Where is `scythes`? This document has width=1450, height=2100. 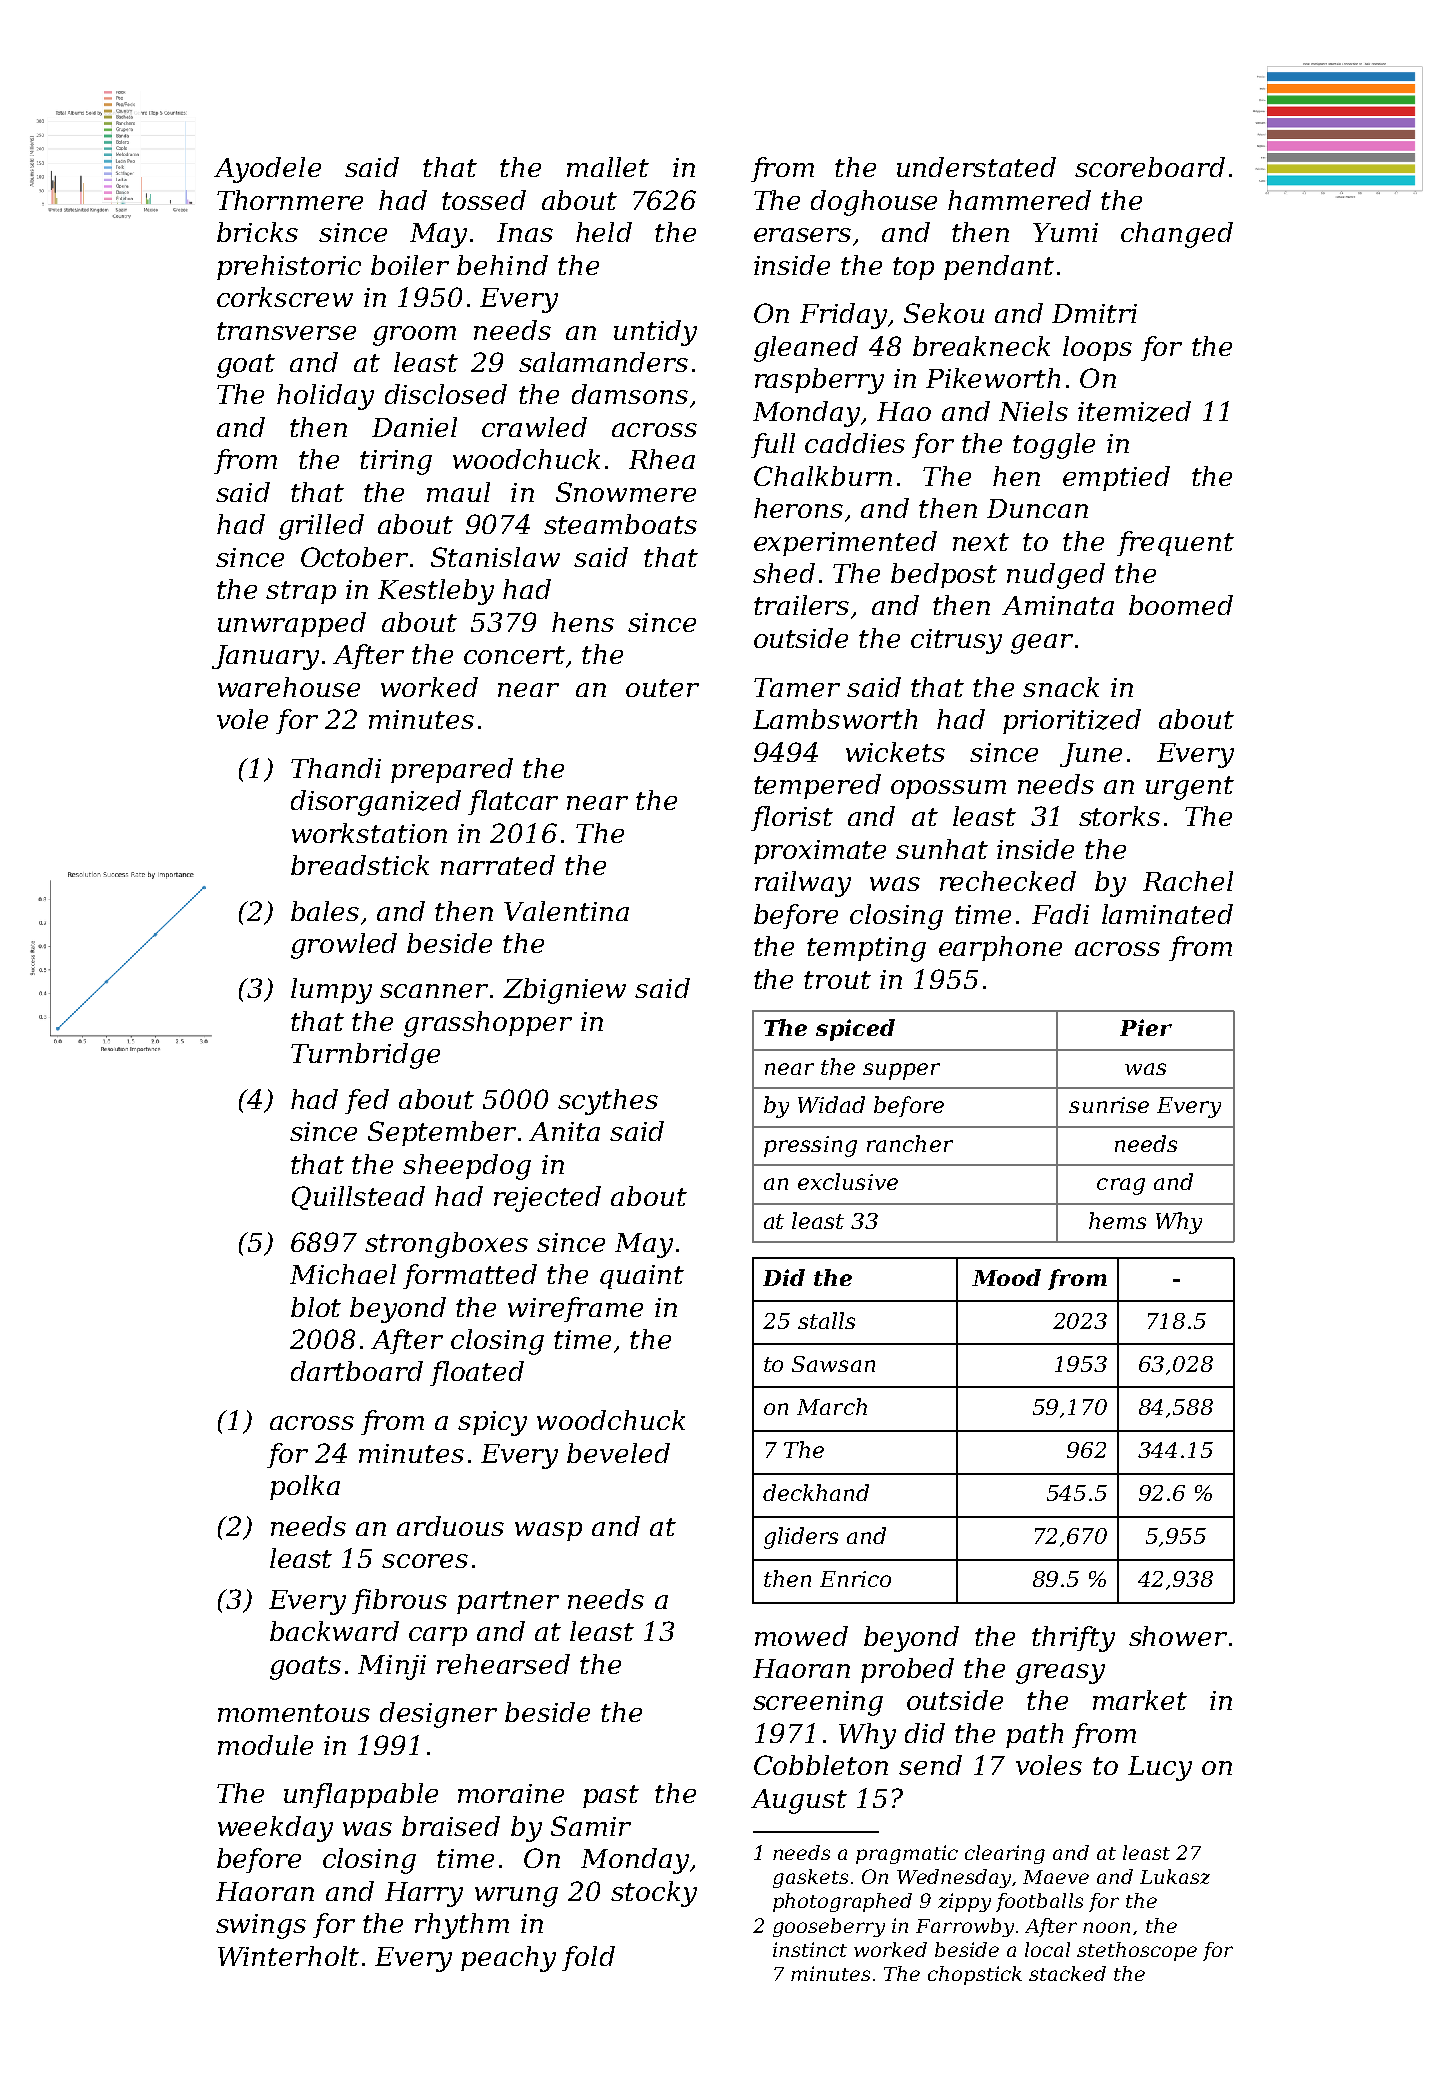
scythes is located at coordinates (608, 1102).
